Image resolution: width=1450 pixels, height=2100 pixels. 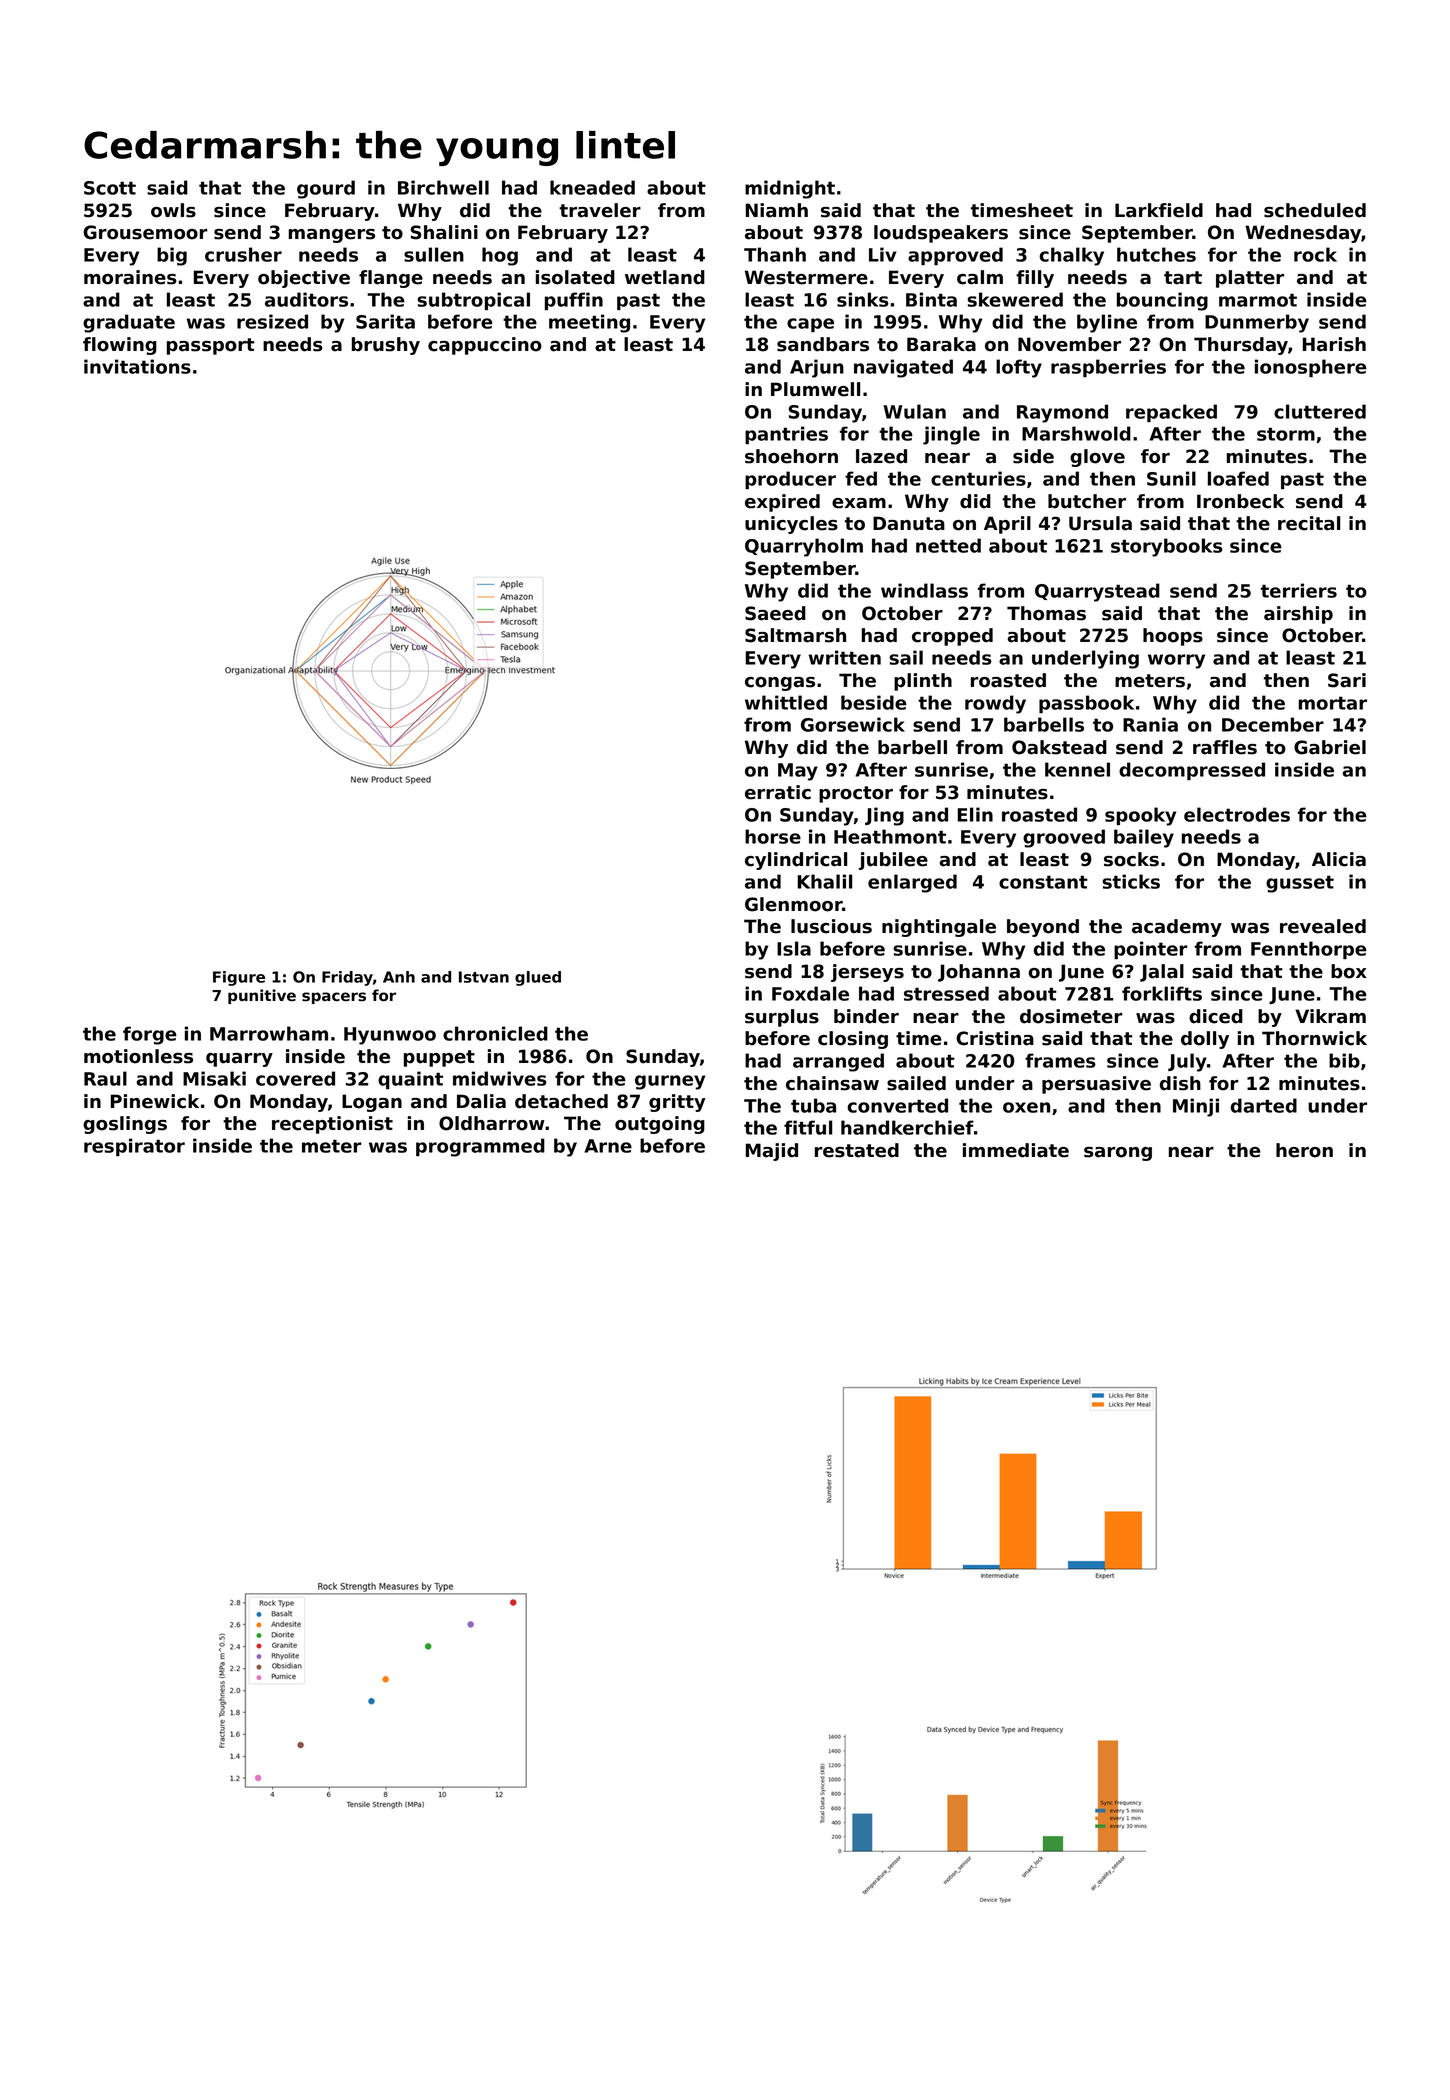 What do you see at coordinates (1159, 210) in the screenshot?
I see `Larkfield` at bounding box center [1159, 210].
